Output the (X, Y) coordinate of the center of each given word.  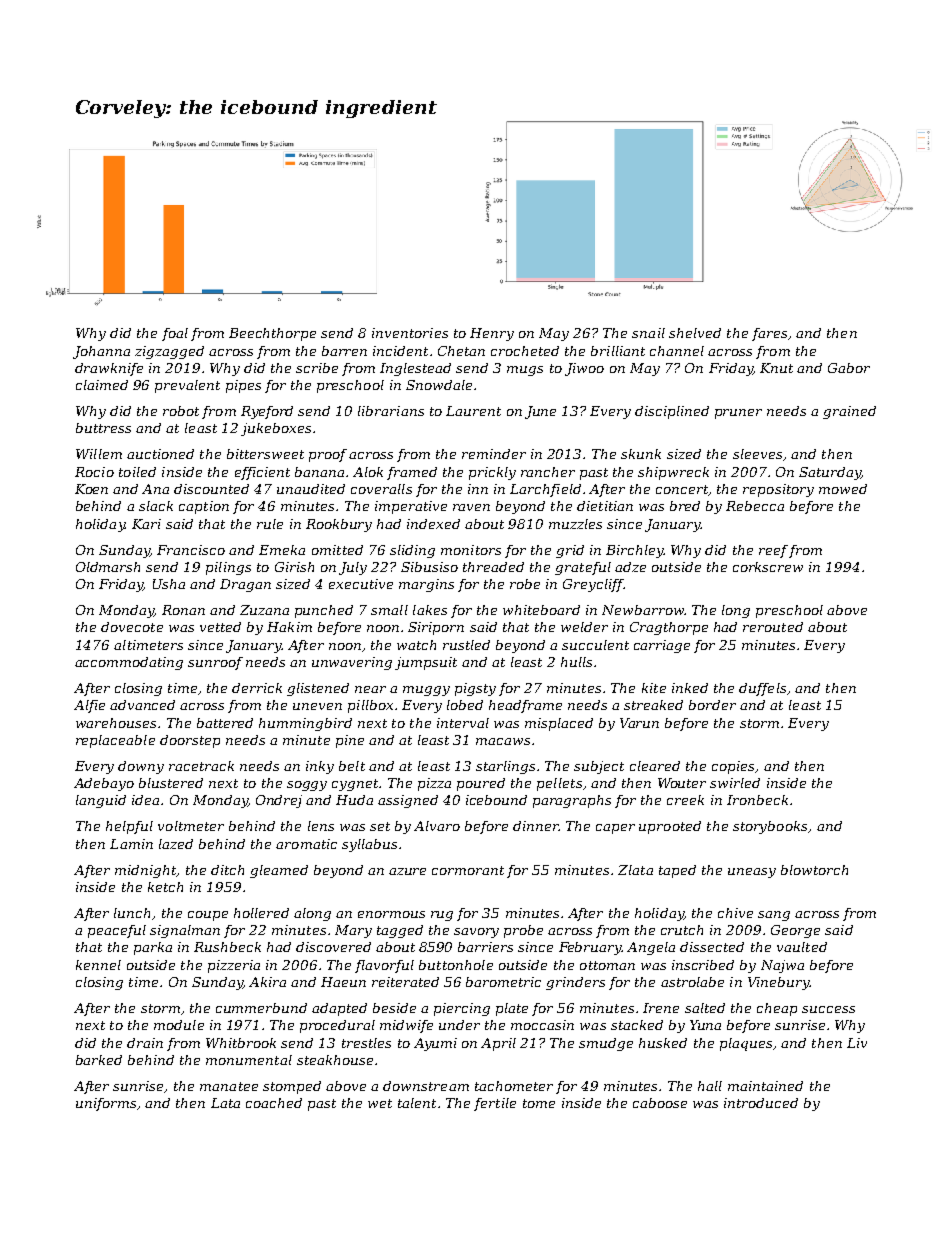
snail (648, 333)
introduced (761, 1103)
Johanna (101, 352)
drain (145, 1043)
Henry (492, 334)
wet (380, 1103)
